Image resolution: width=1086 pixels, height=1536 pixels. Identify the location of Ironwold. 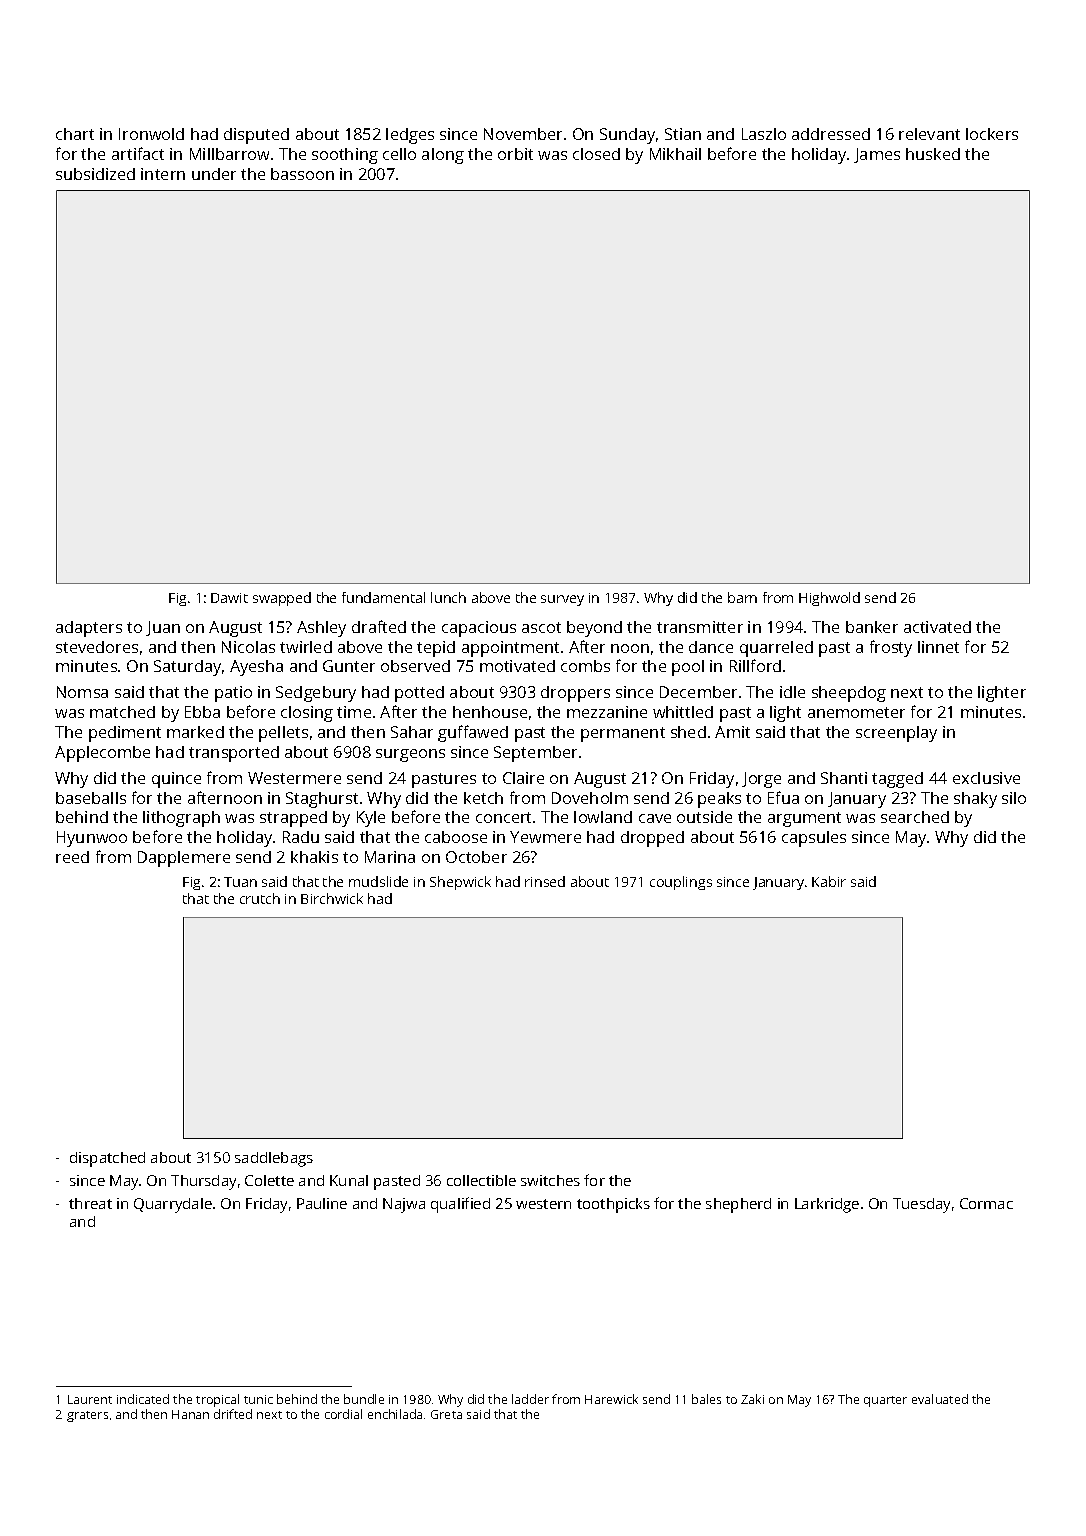
(151, 134).
